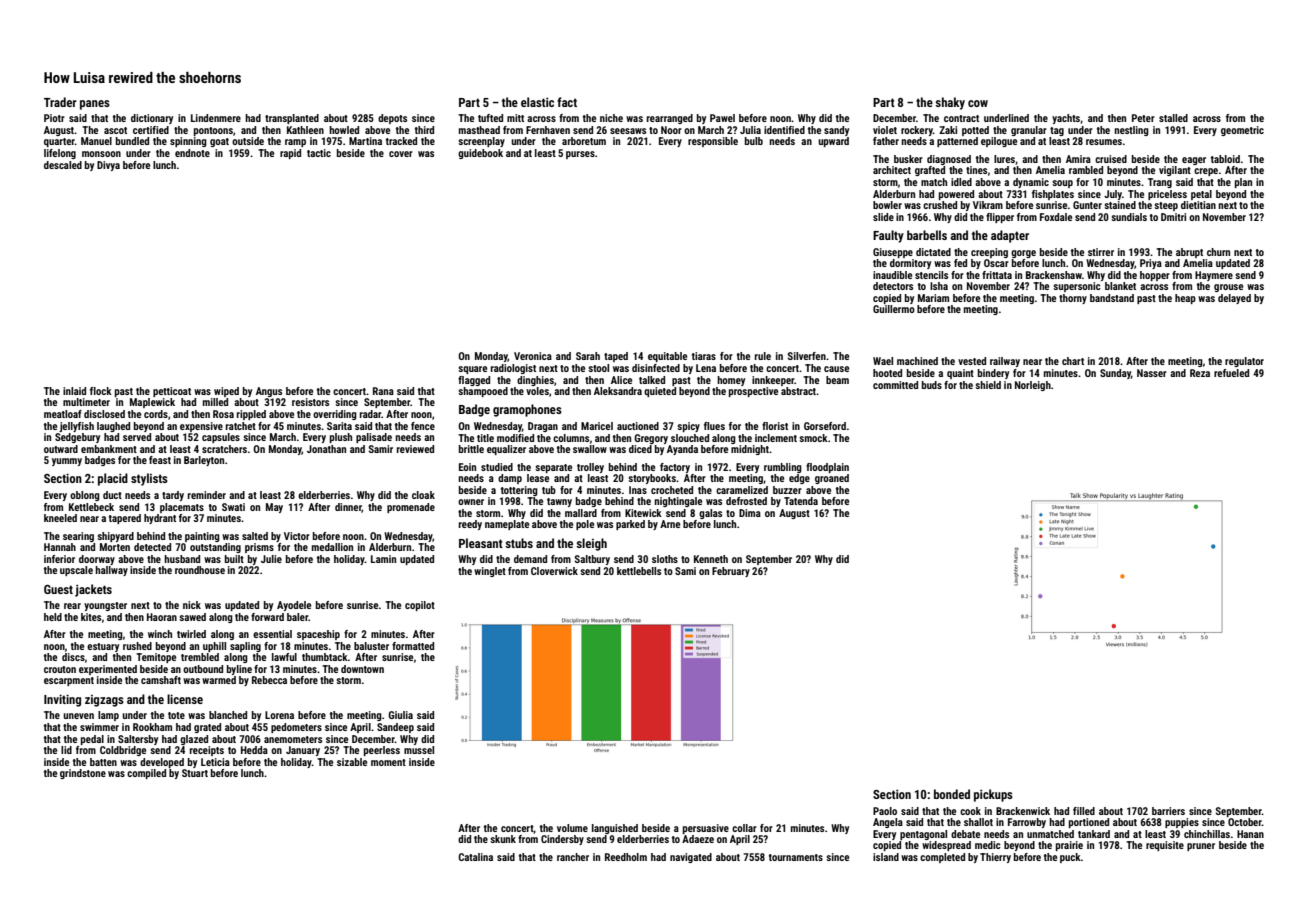 The image size is (1308, 924). Describe the element at coordinates (269, 680) in the document. I see `Rebecca` at that location.
